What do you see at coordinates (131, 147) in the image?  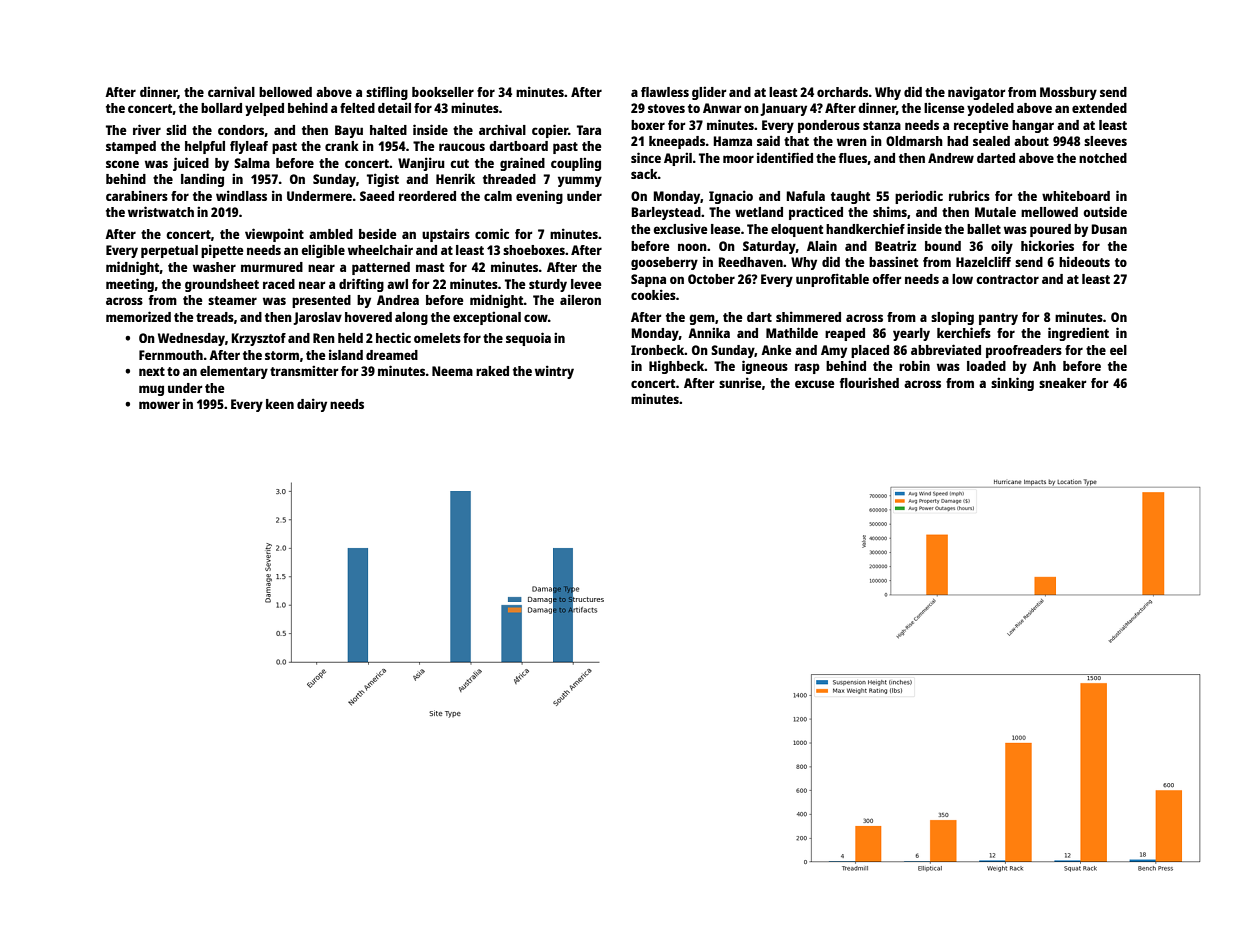 I see `stamped` at bounding box center [131, 147].
